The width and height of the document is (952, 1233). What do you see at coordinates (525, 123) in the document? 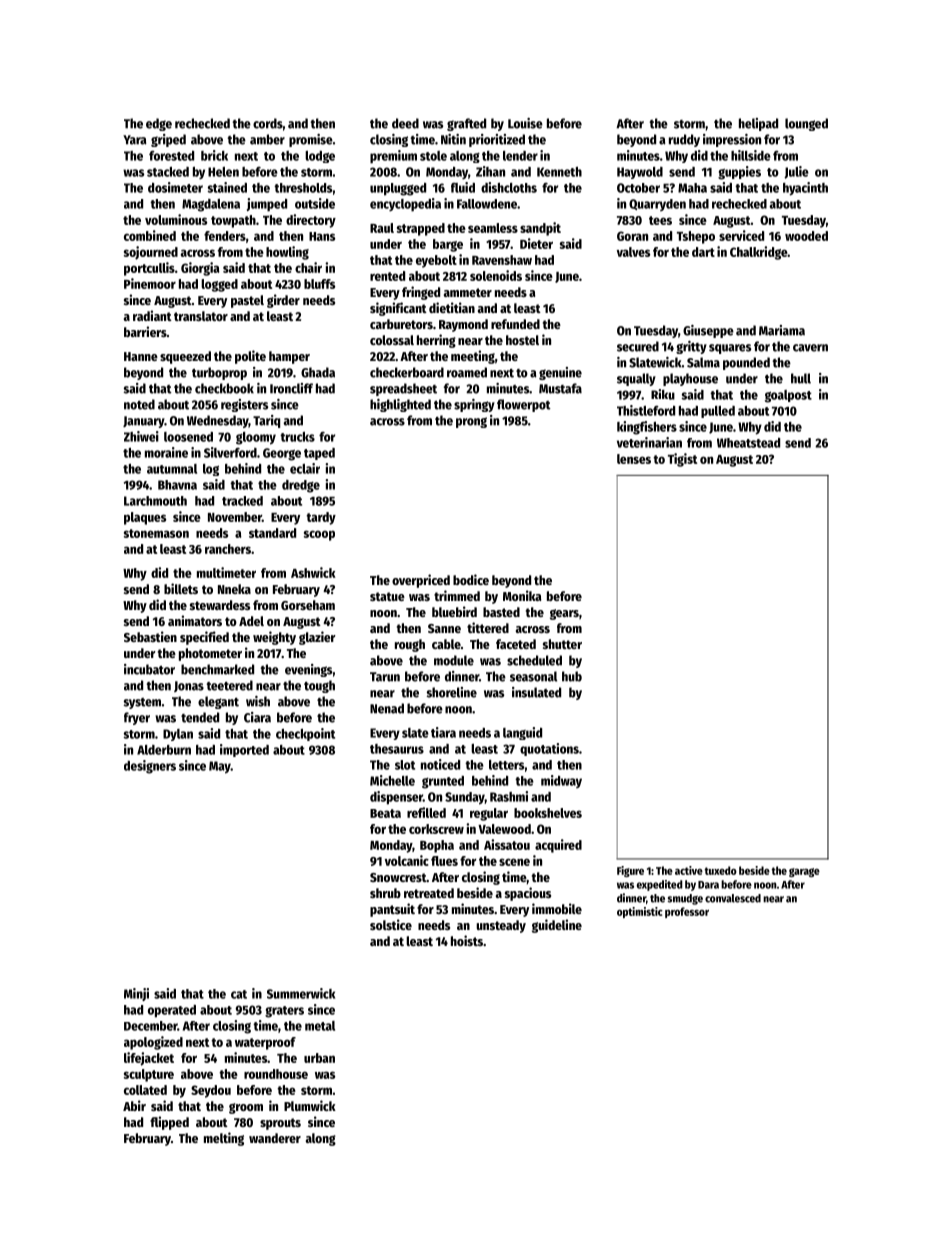
I see `Louise` at bounding box center [525, 123].
